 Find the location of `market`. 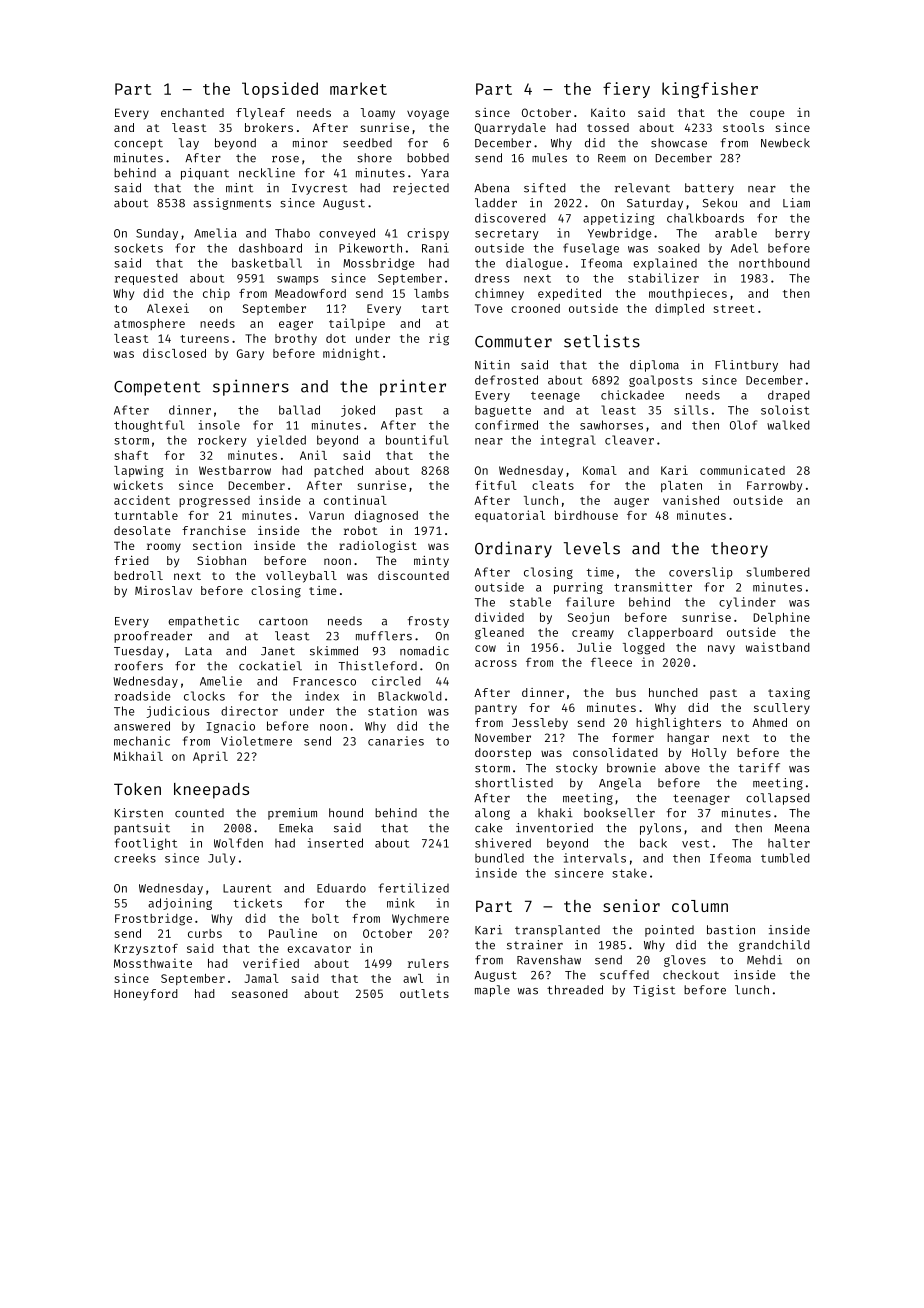

market is located at coordinates (358, 88).
